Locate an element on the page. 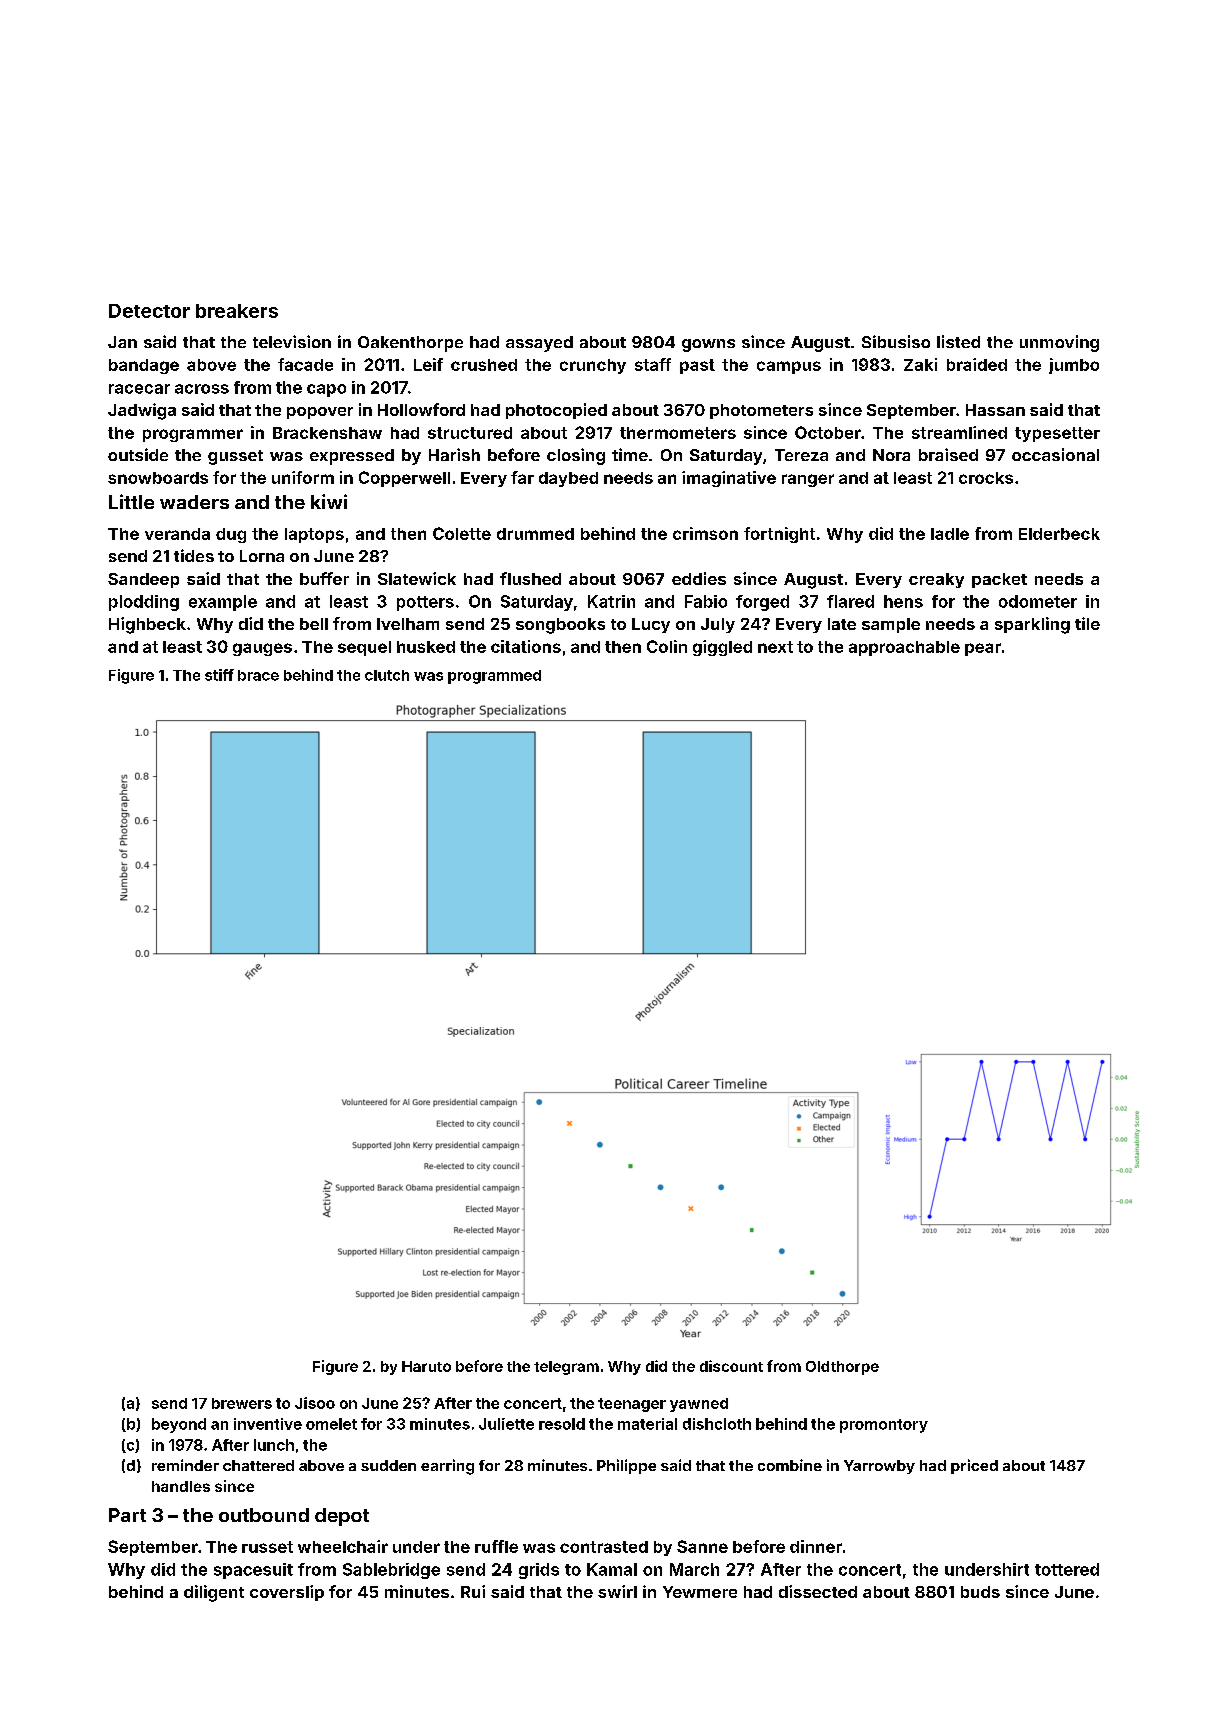 The height and width of the document is (1709, 1208). ranger is located at coordinates (808, 480).
